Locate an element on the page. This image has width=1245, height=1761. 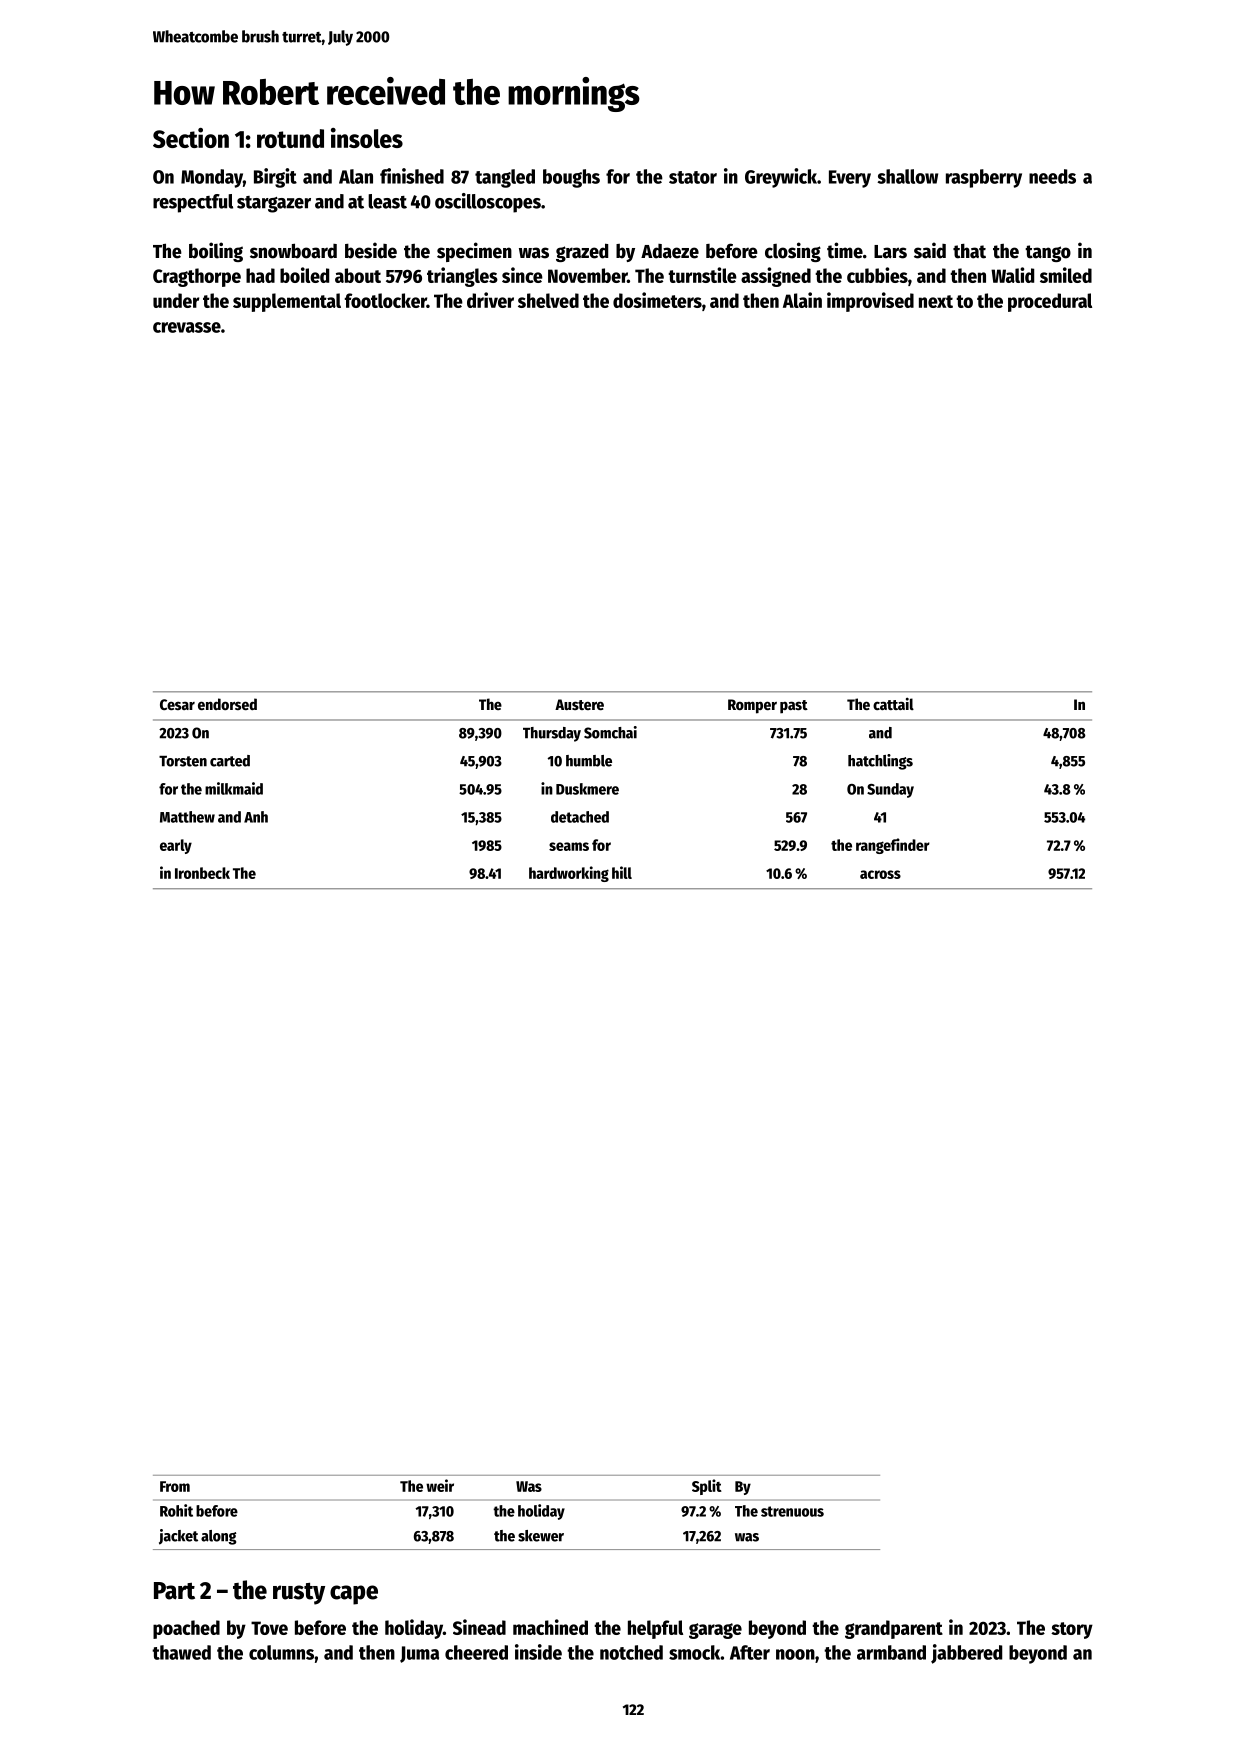
boiling is located at coordinates (216, 252).
